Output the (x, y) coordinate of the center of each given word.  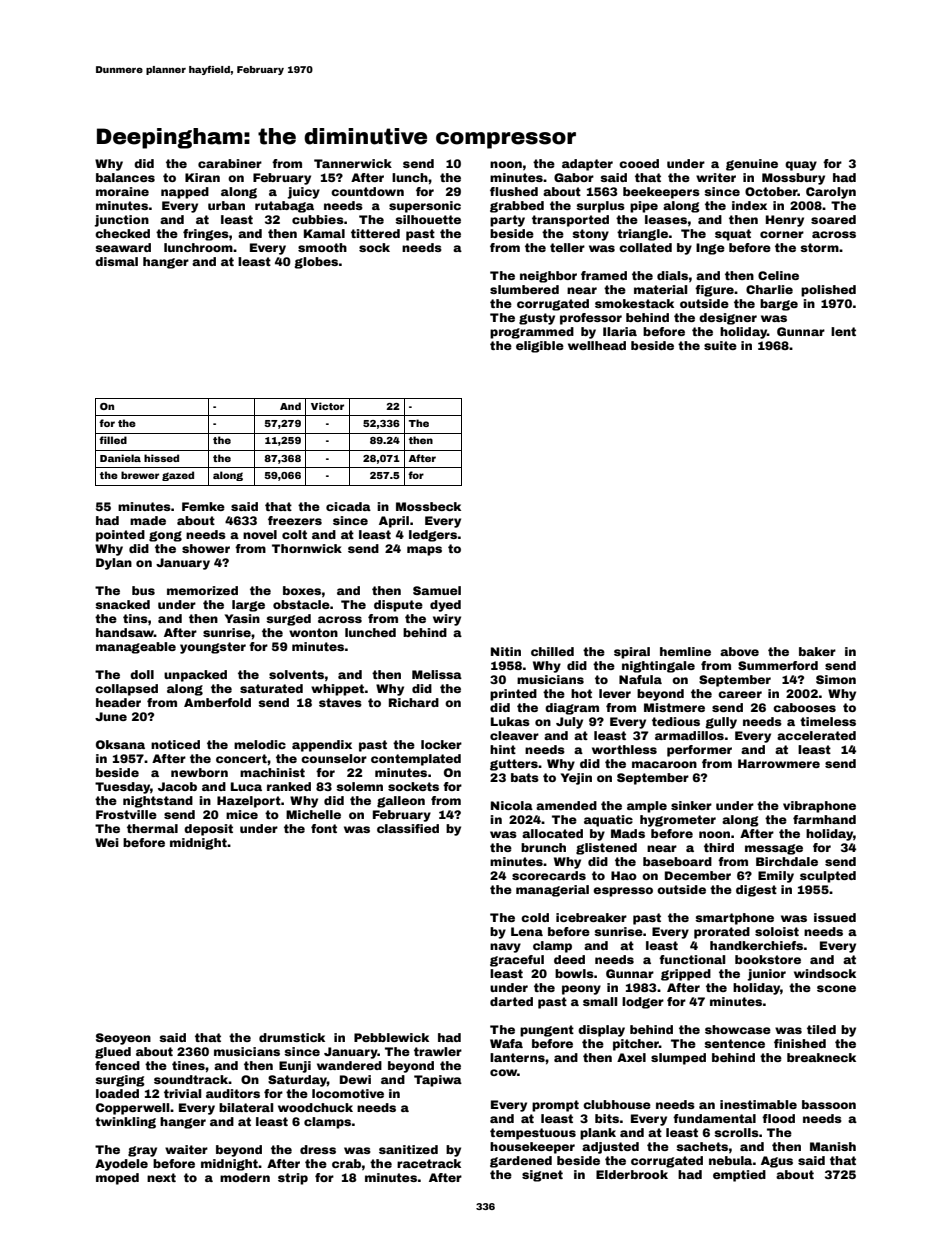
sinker (691, 805)
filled (113, 440)
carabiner (230, 163)
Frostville (126, 814)
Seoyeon (123, 1039)
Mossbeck (428, 506)
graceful (517, 961)
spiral (632, 653)
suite (720, 345)
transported (570, 221)
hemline (685, 651)
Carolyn (831, 193)
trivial (182, 1093)
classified (408, 828)
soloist (777, 931)
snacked (122, 604)
